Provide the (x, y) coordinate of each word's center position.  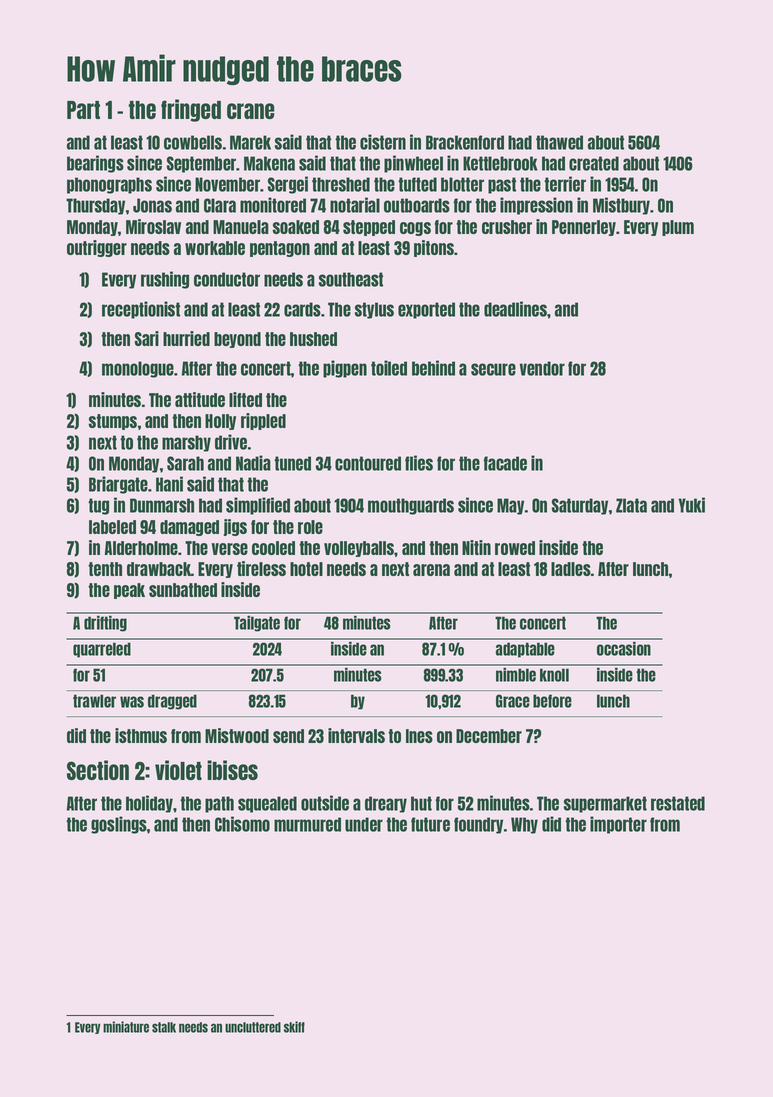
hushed (313, 339)
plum (678, 228)
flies (419, 463)
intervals (356, 735)
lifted (245, 399)
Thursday (95, 206)
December (489, 736)
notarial (355, 205)
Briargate (118, 485)
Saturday (580, 506)
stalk (164, 1027)
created (594, 163)
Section (98, 770)
